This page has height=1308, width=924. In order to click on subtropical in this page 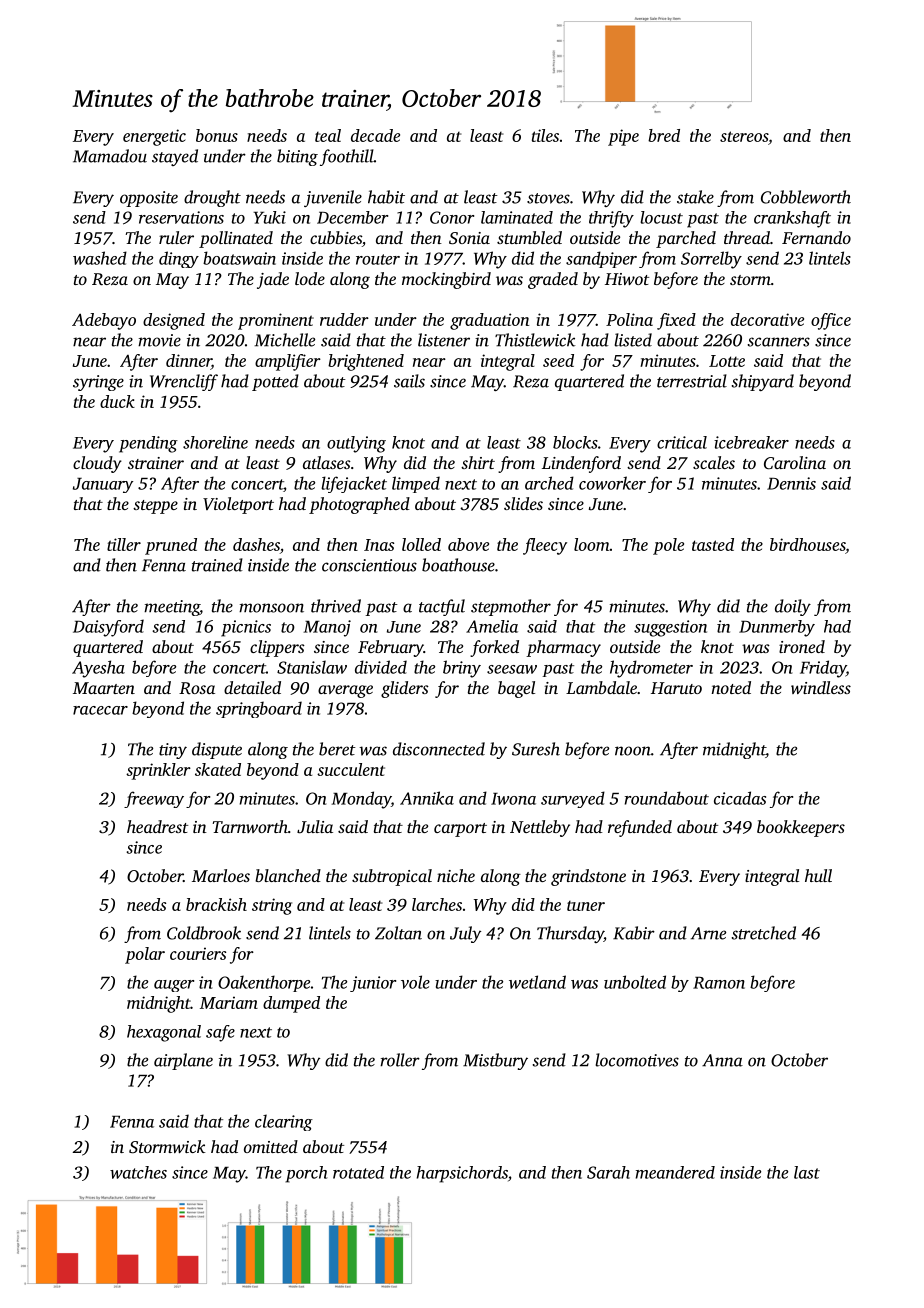, I will do `click(392, 877)`.
